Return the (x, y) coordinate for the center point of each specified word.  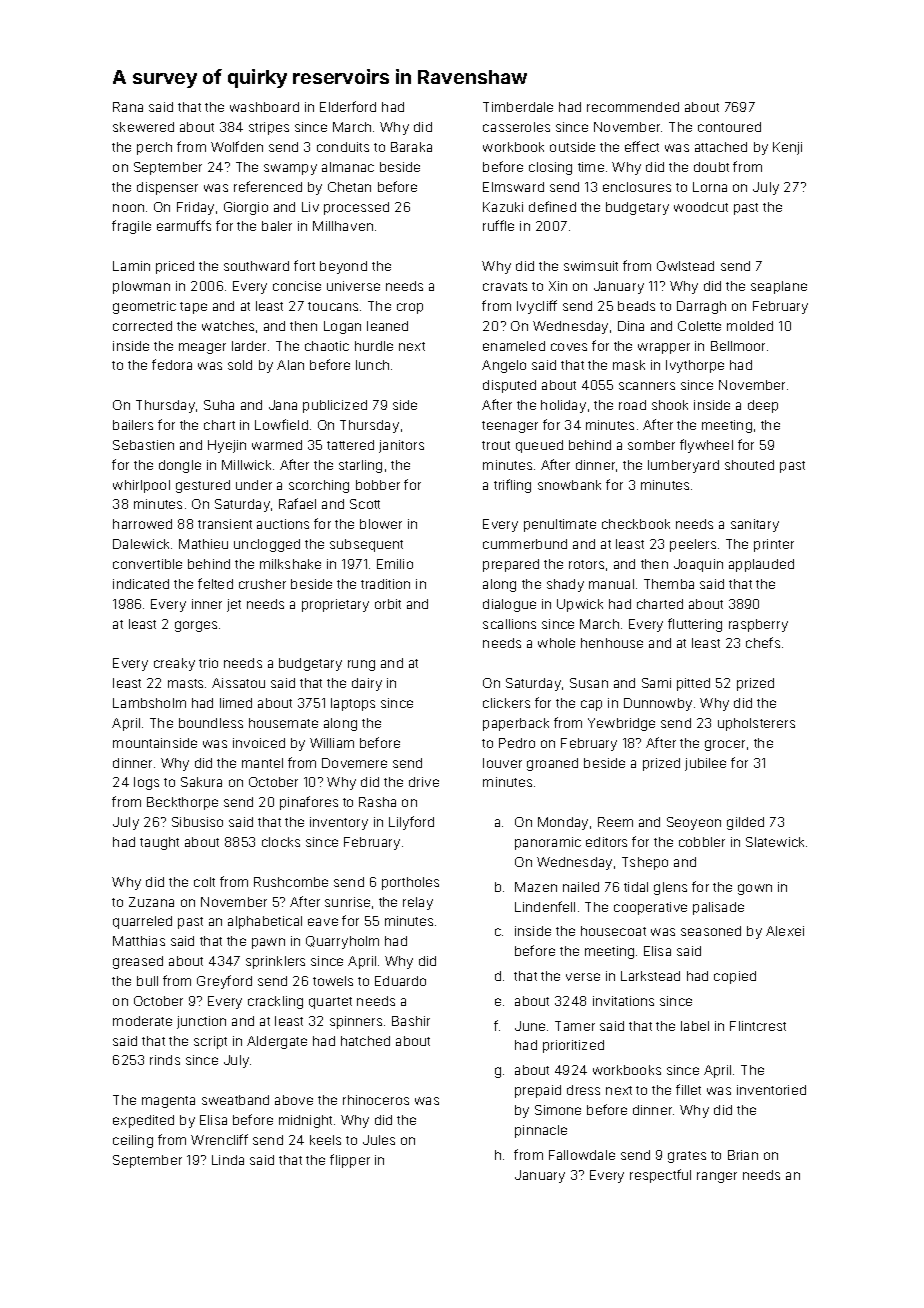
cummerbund (525, 544)
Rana (128, 107)
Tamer (575, 1026)
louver (502, 763)
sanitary (755, 525)
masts (185, 683)
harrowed (142, 524)
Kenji (787, 148)
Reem (615, 822)
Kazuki (503, 207)
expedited (143, 1121)
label (695, 1026)
